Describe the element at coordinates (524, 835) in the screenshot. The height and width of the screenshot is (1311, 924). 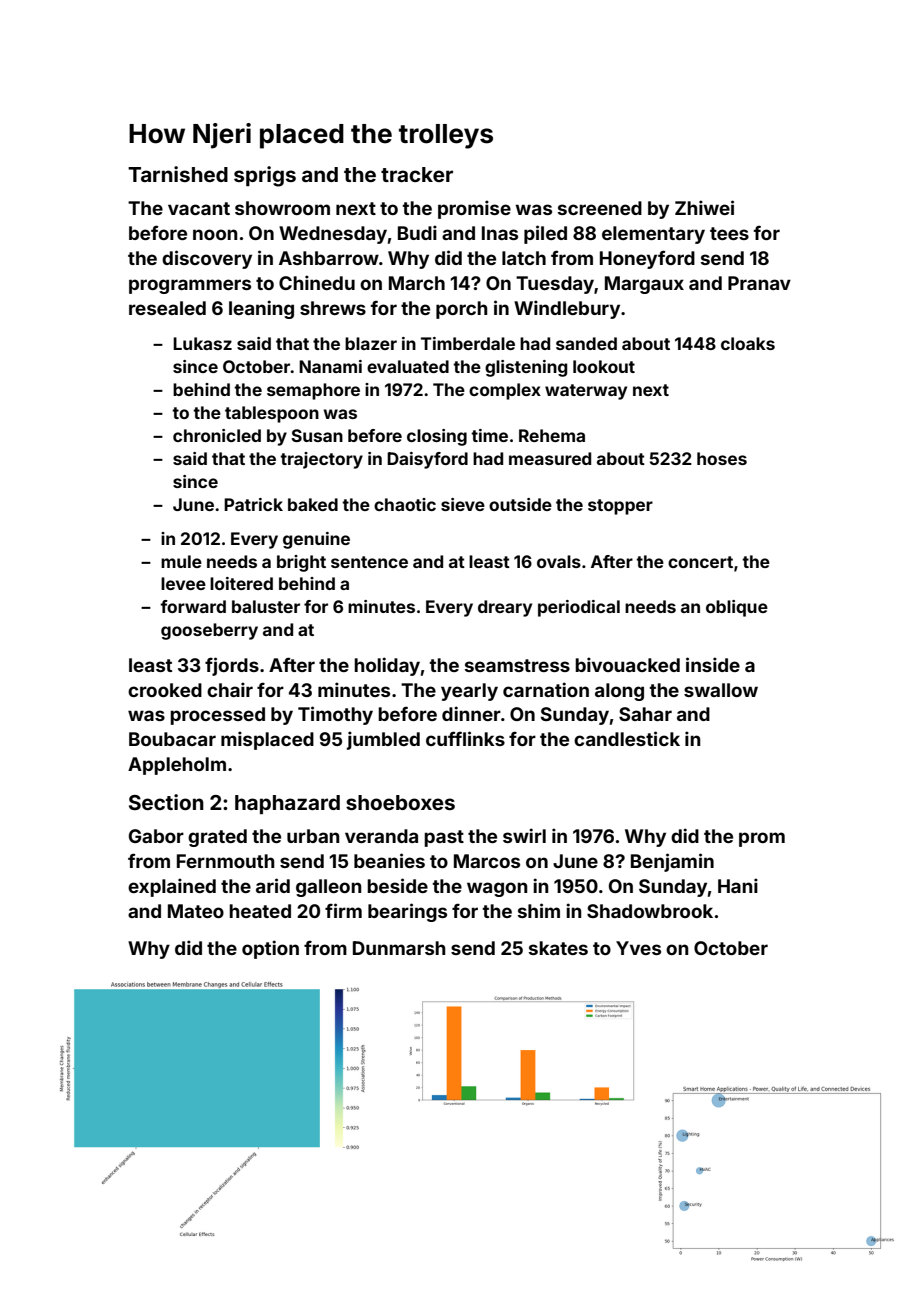
I see `swirl` at that location.
